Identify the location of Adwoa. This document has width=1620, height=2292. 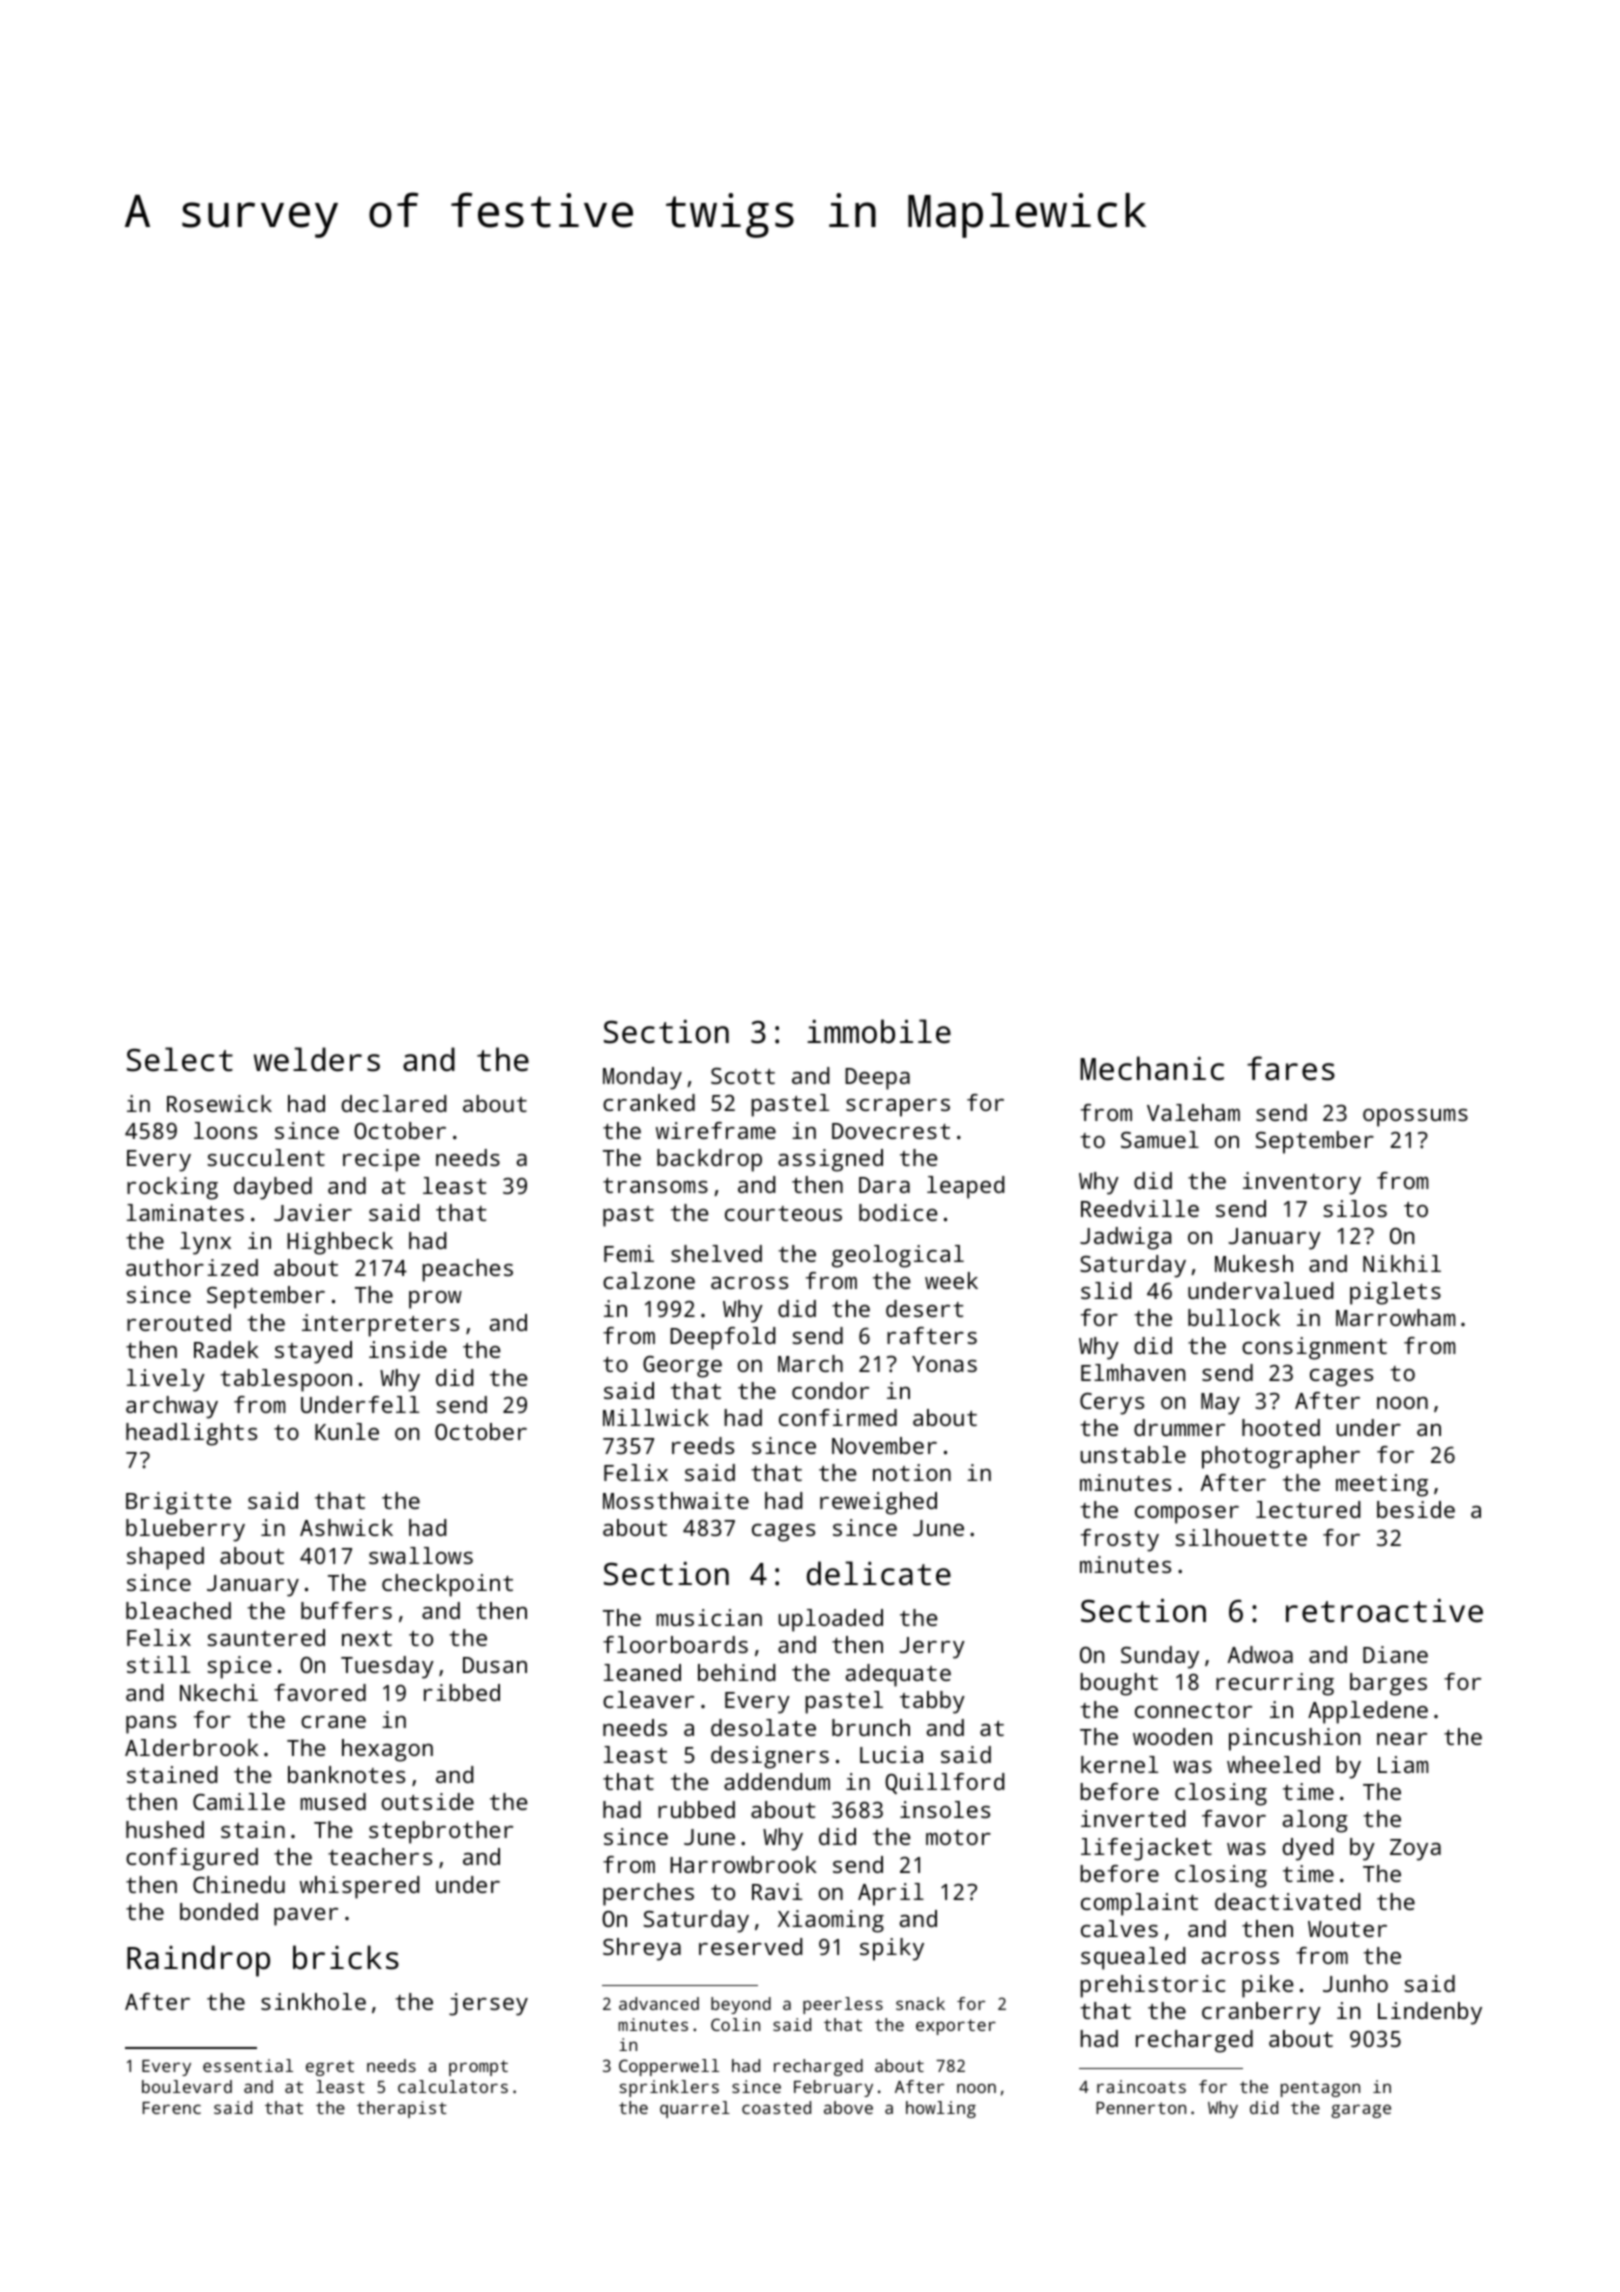
(1260, 1654).
